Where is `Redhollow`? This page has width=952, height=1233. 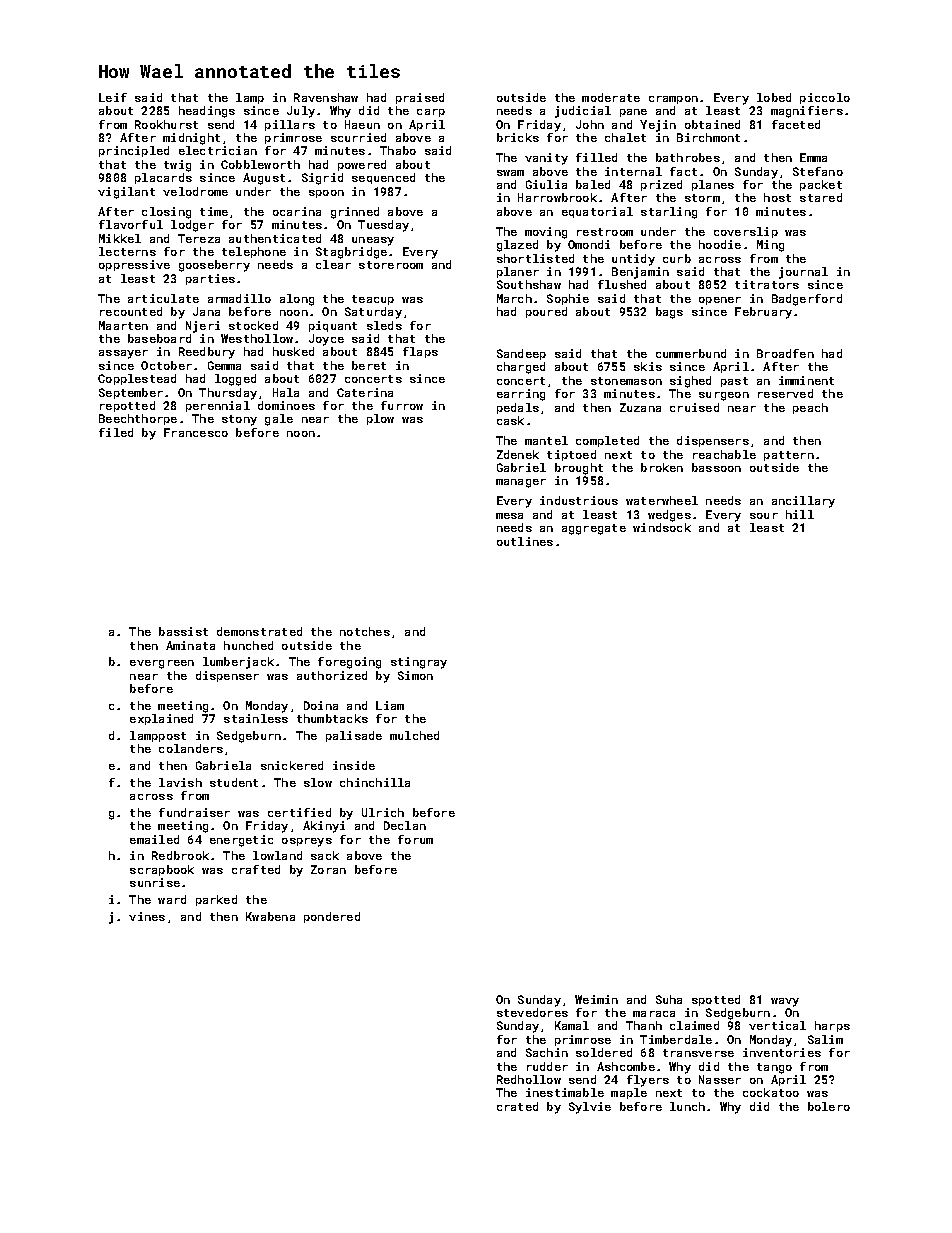
Redhollow is located at coordinates (529, 1079).
